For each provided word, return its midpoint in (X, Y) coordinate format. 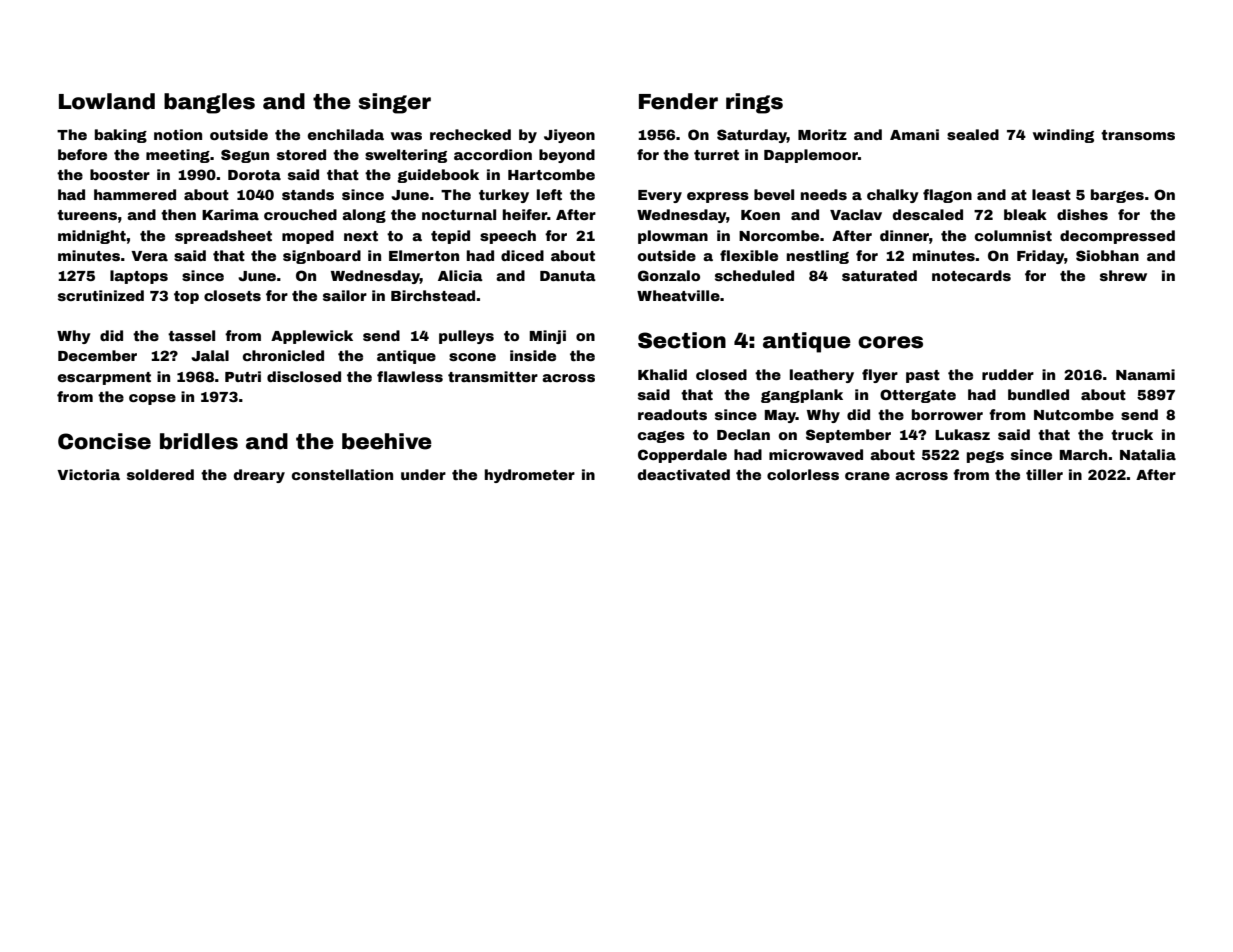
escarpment (104, 378)
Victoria (88, 474)
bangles (209, 103)
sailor (345, 295)
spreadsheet (223, 237)
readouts (672, 414)
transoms (1138, 135)
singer (395, 103)
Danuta (568, 276)
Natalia (1148, 454)
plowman (673, 237)
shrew (1123, 275)
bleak (1025, 214)
